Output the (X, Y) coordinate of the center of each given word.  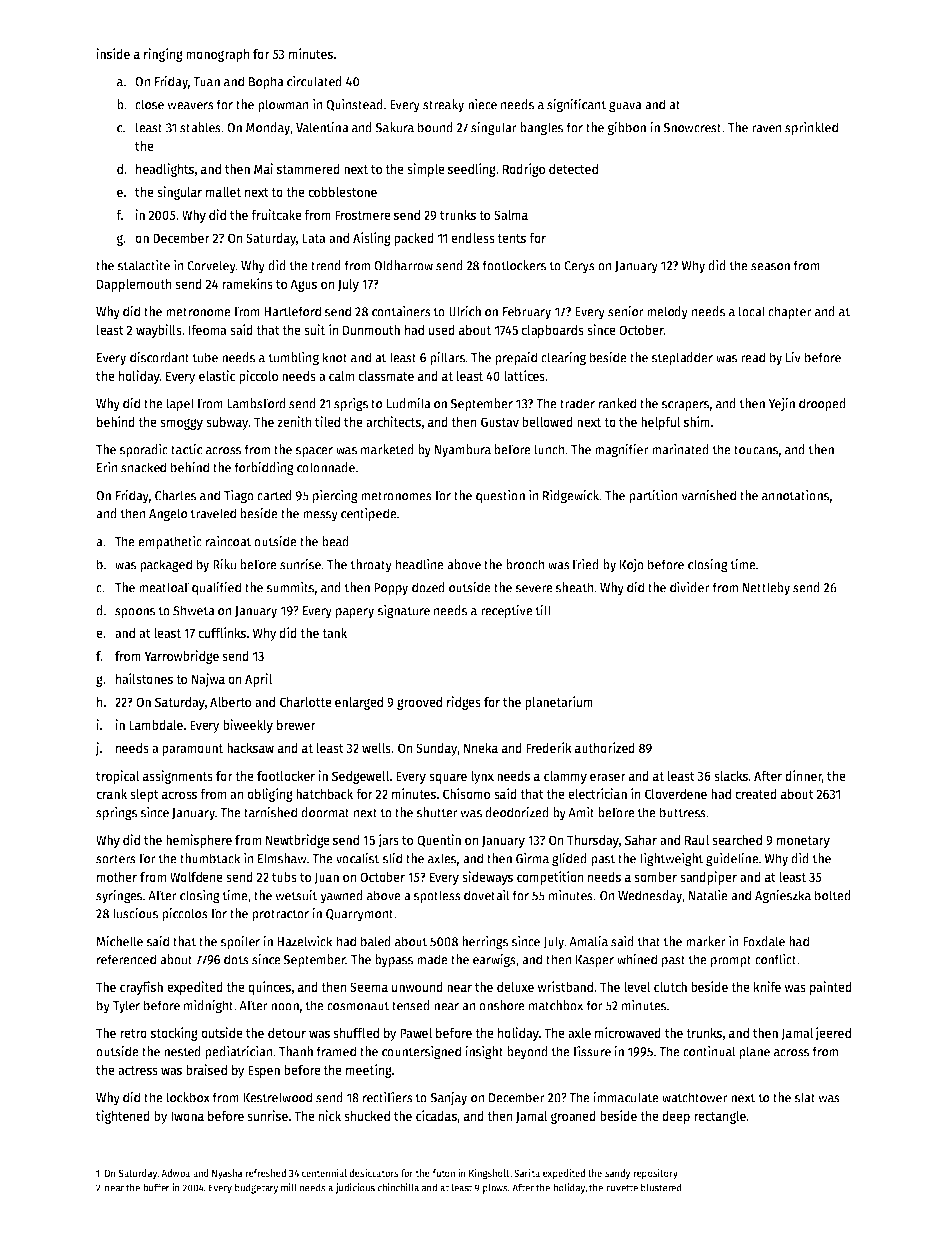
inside (113, 53)
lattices (524, 375)
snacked (143, 467)
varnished (708, 495)
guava (625, 107)
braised (206, 1069)
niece (482, 104)
